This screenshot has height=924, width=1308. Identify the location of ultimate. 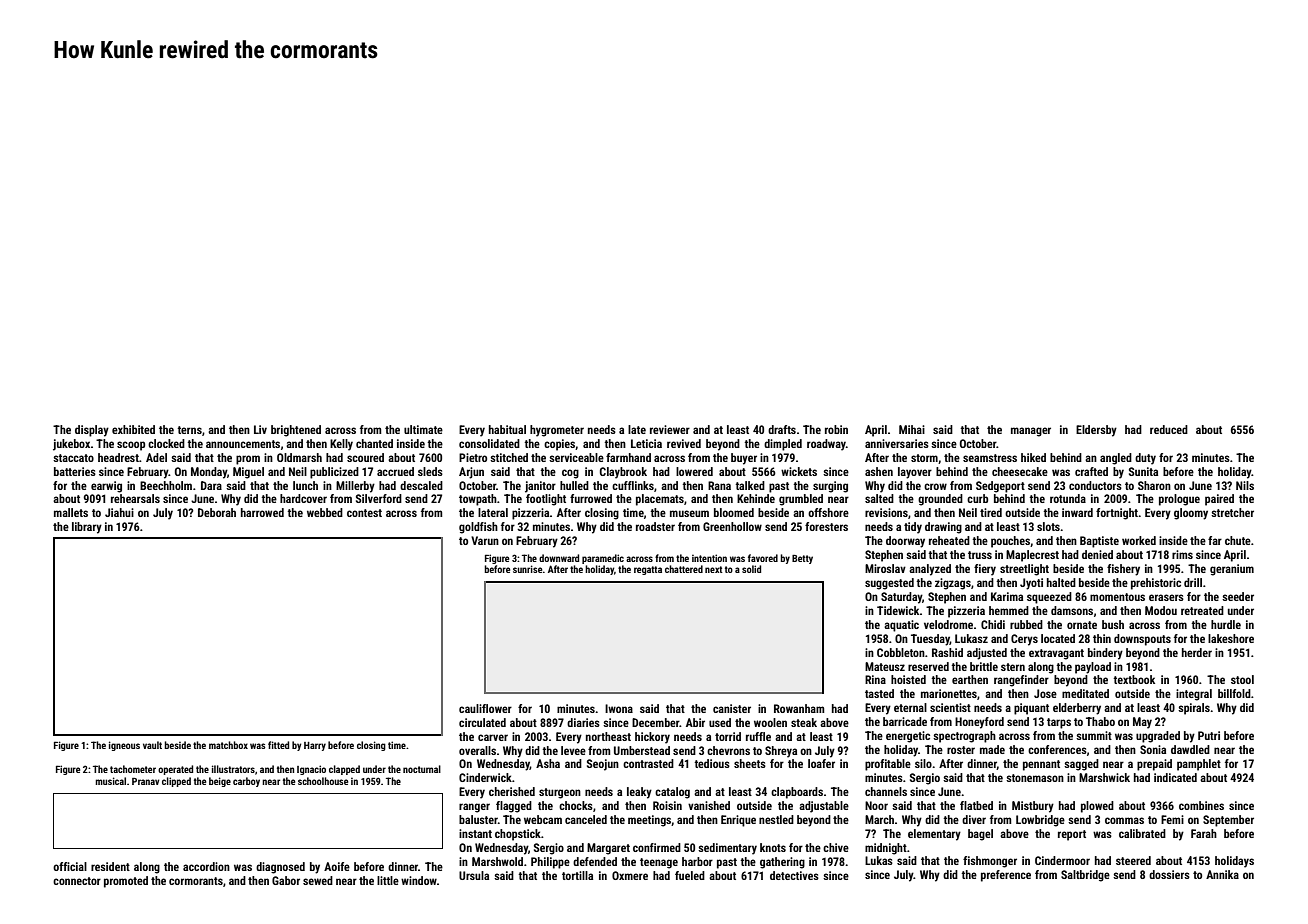
(423, 429).
